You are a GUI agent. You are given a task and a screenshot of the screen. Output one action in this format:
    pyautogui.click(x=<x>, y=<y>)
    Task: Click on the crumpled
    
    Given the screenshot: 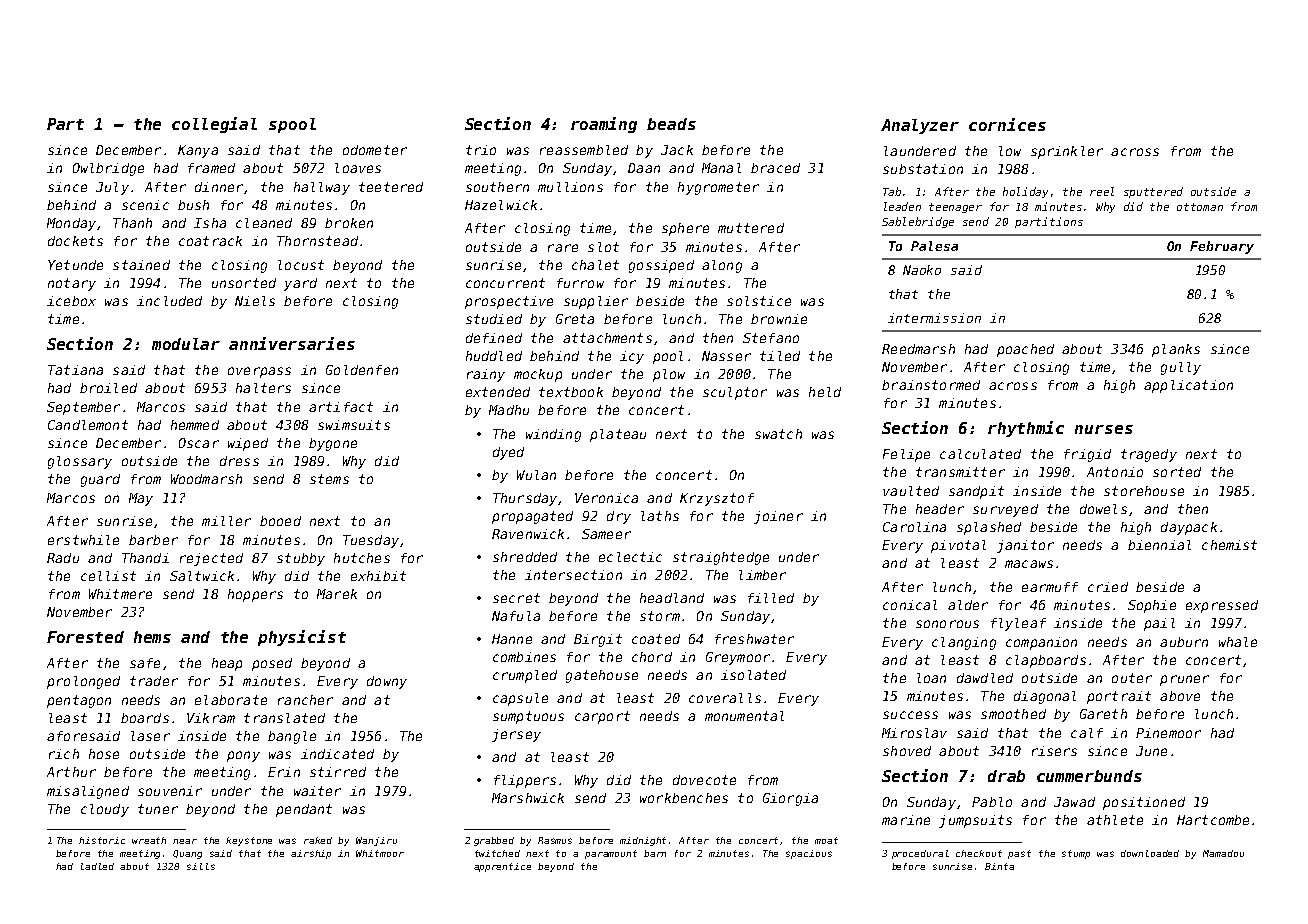 What is the action you would take?
    pyautogui.click(x=525, y=676)
